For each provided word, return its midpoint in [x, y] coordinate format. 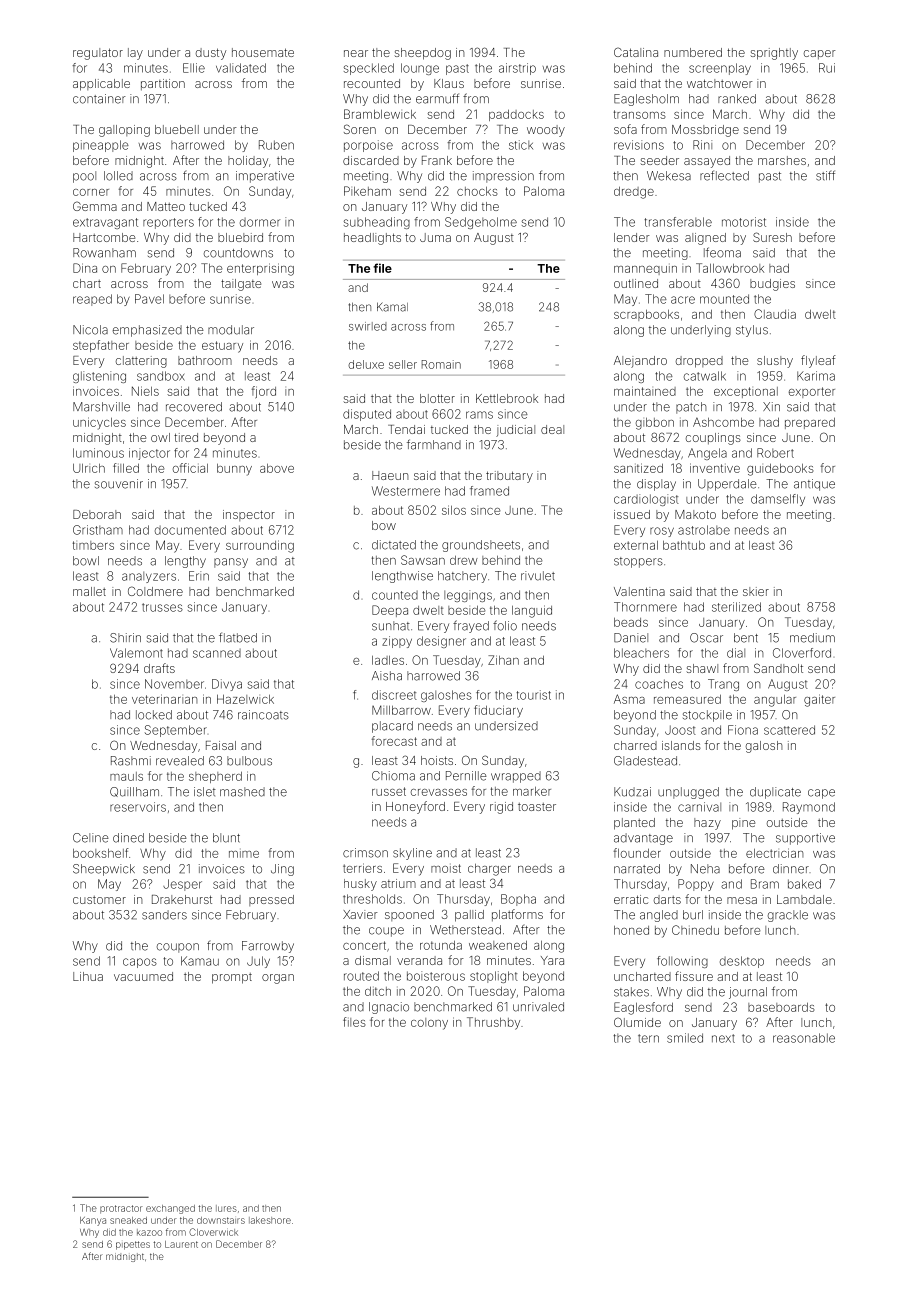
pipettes [133, 1245]
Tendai [406, 429]
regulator [98, 54]
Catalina [636, 52]
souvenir [119, 484]
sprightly [774, 54]
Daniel [631, 638]
